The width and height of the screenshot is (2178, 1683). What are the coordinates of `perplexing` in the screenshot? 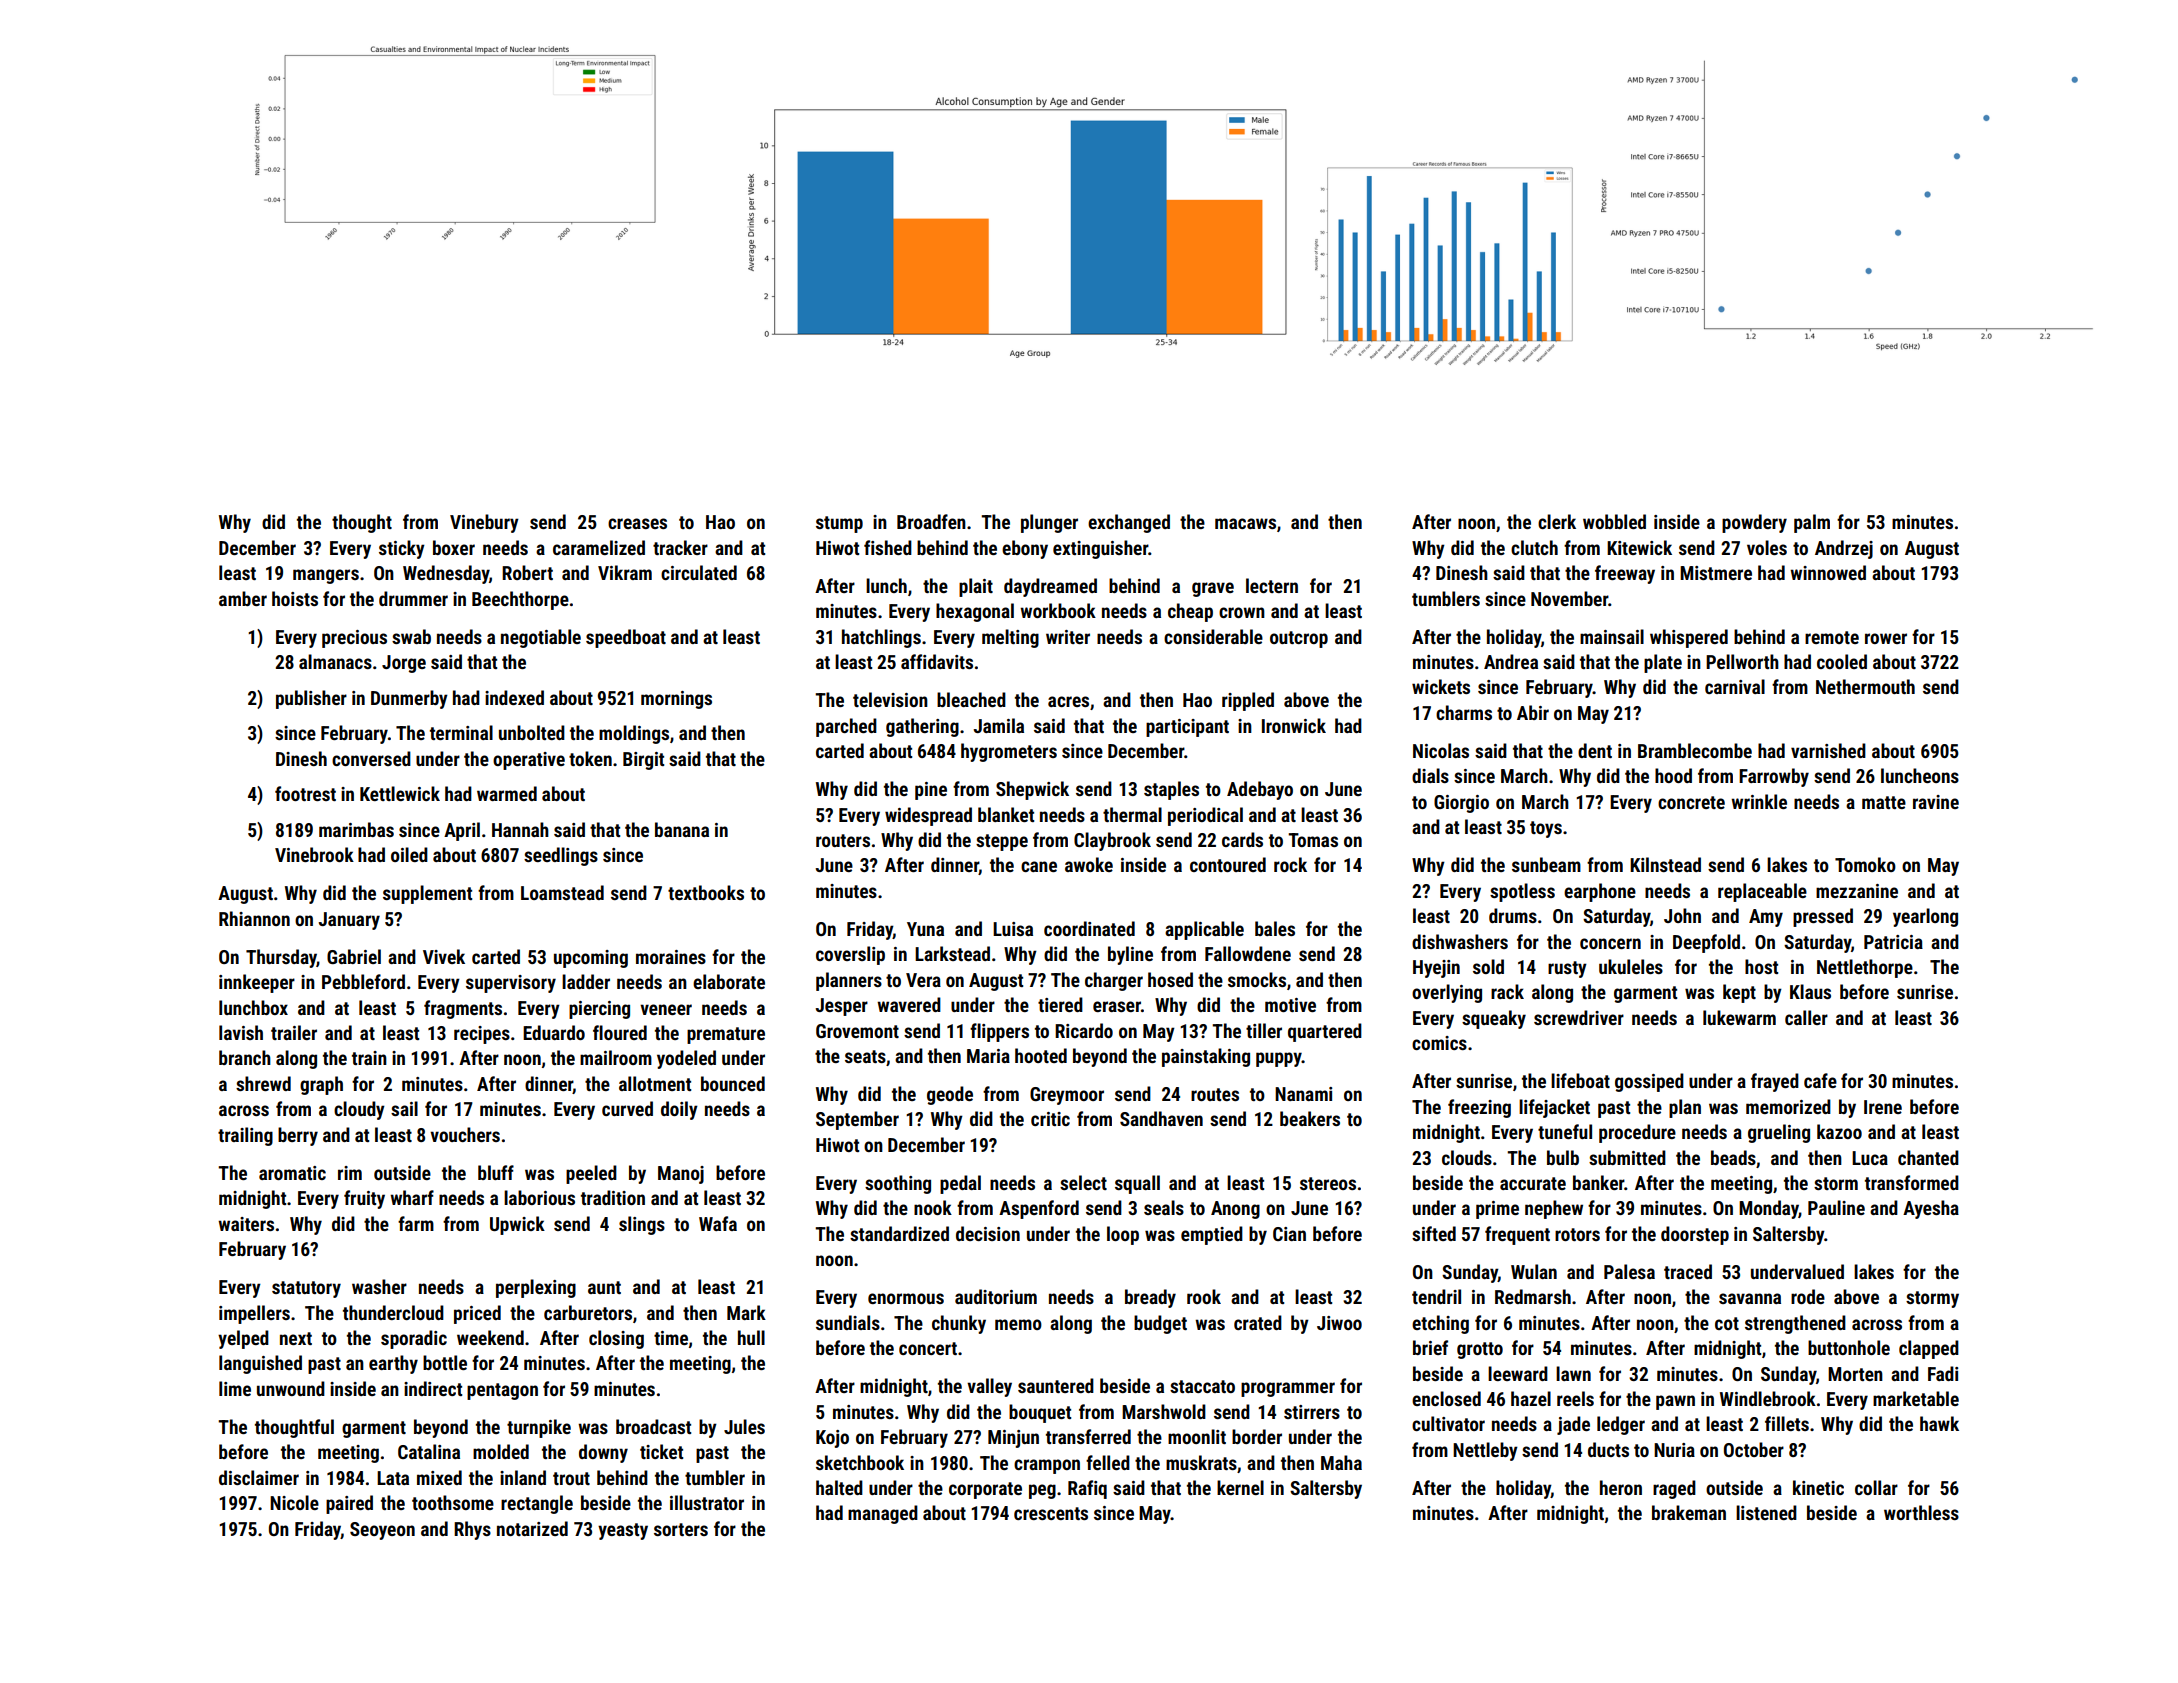 It's located at (536, 1288).
